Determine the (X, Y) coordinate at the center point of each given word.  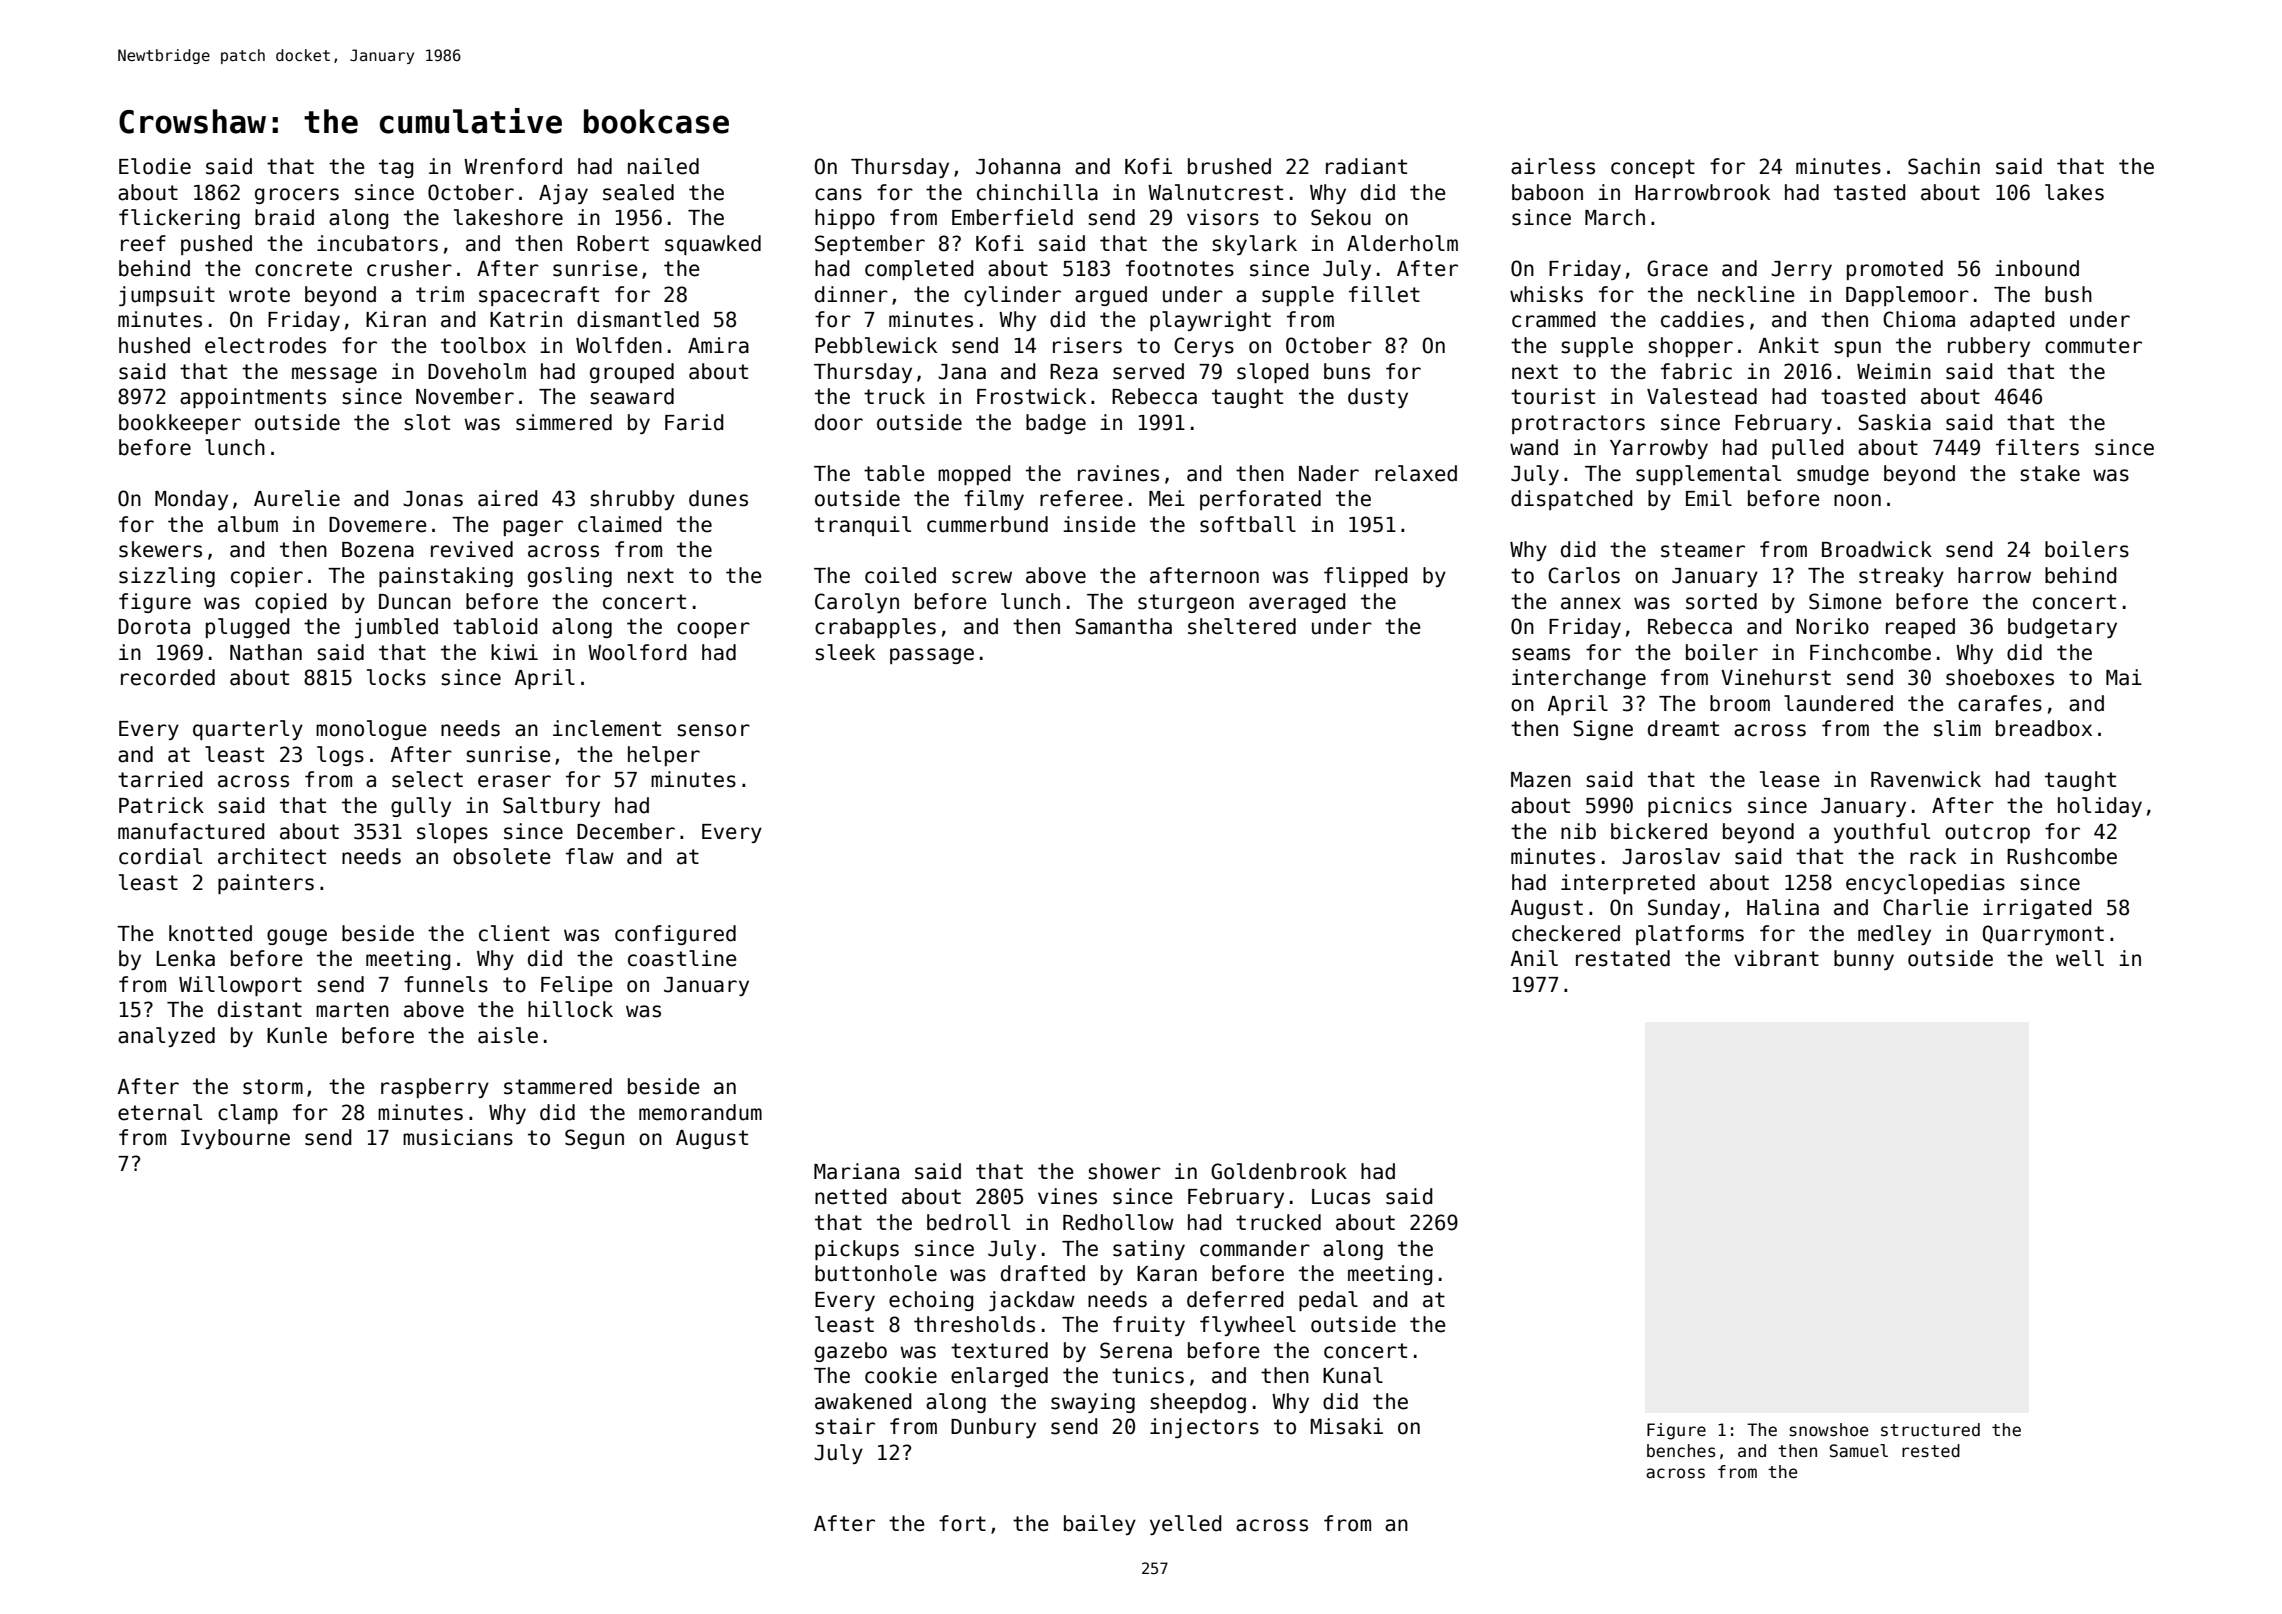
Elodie (155, 166)
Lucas (1341, 1197)
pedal (1328, 1301)
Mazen (1541, 780)
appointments (253, 398)
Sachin (1944, 166)
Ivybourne (235, 1139)
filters (2037, 447)
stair (845, 1426)
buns (1347, 371)
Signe (1603, 730)
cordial (160, 856)
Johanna (1018, 166)
